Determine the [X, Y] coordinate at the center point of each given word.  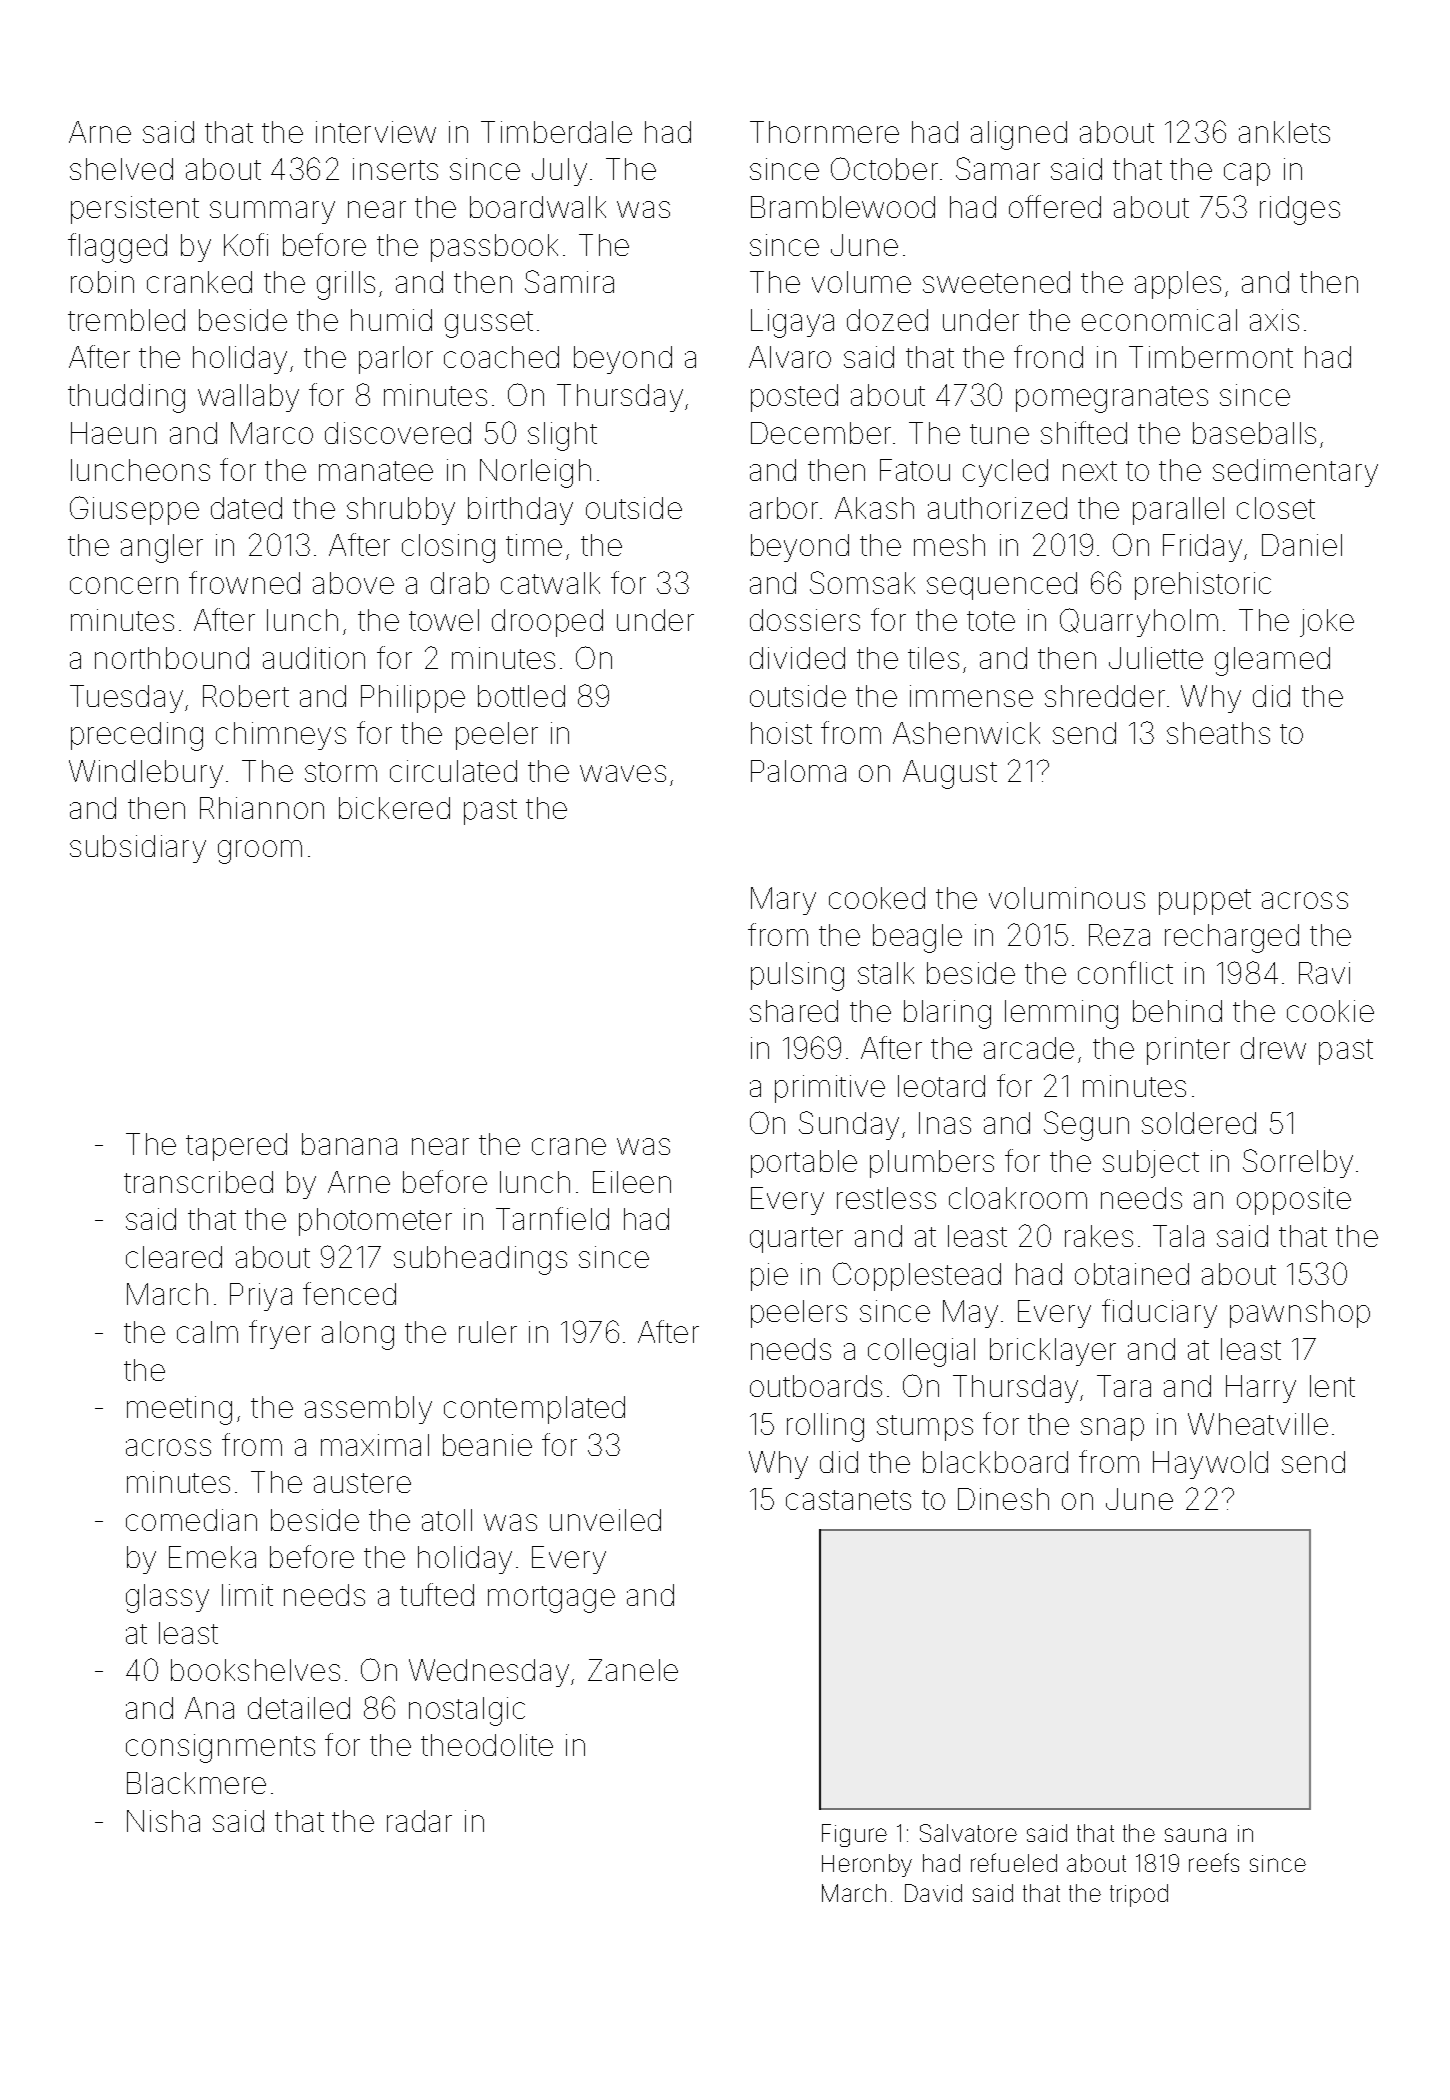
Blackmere [196, 1783]
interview [376, 132]
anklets [1284, 132]
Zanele [633, 1670]
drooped [547, 623]
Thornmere [824, 132]
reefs [1214, 1862]
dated [246, 508]
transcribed [198, 1182]
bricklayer [1053, 1352]
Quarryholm [1139, 622]
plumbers [932, 1164]
